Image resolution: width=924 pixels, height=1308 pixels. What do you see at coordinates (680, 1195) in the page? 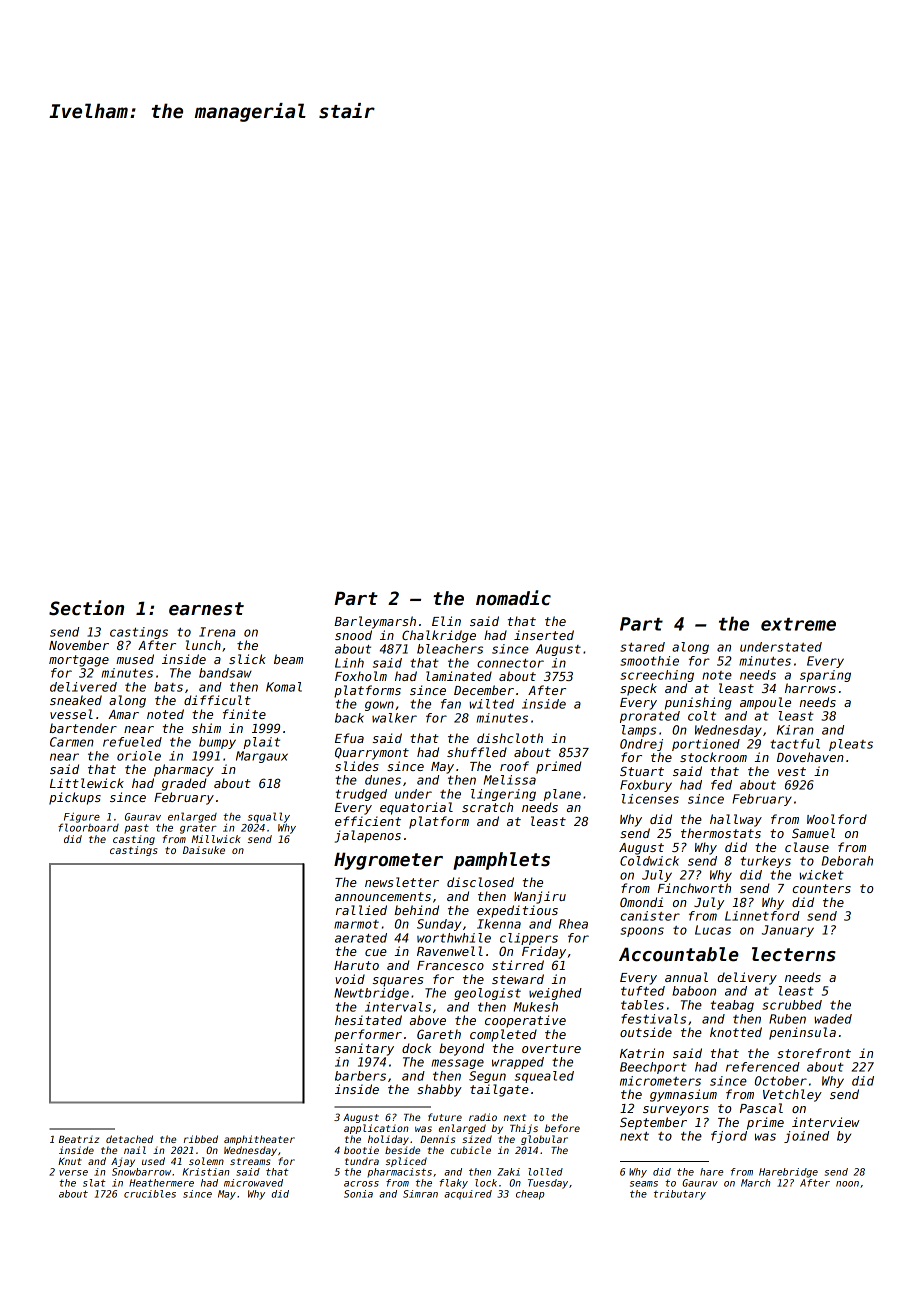
I see `tributary` at bounding box center [680, 1195].
